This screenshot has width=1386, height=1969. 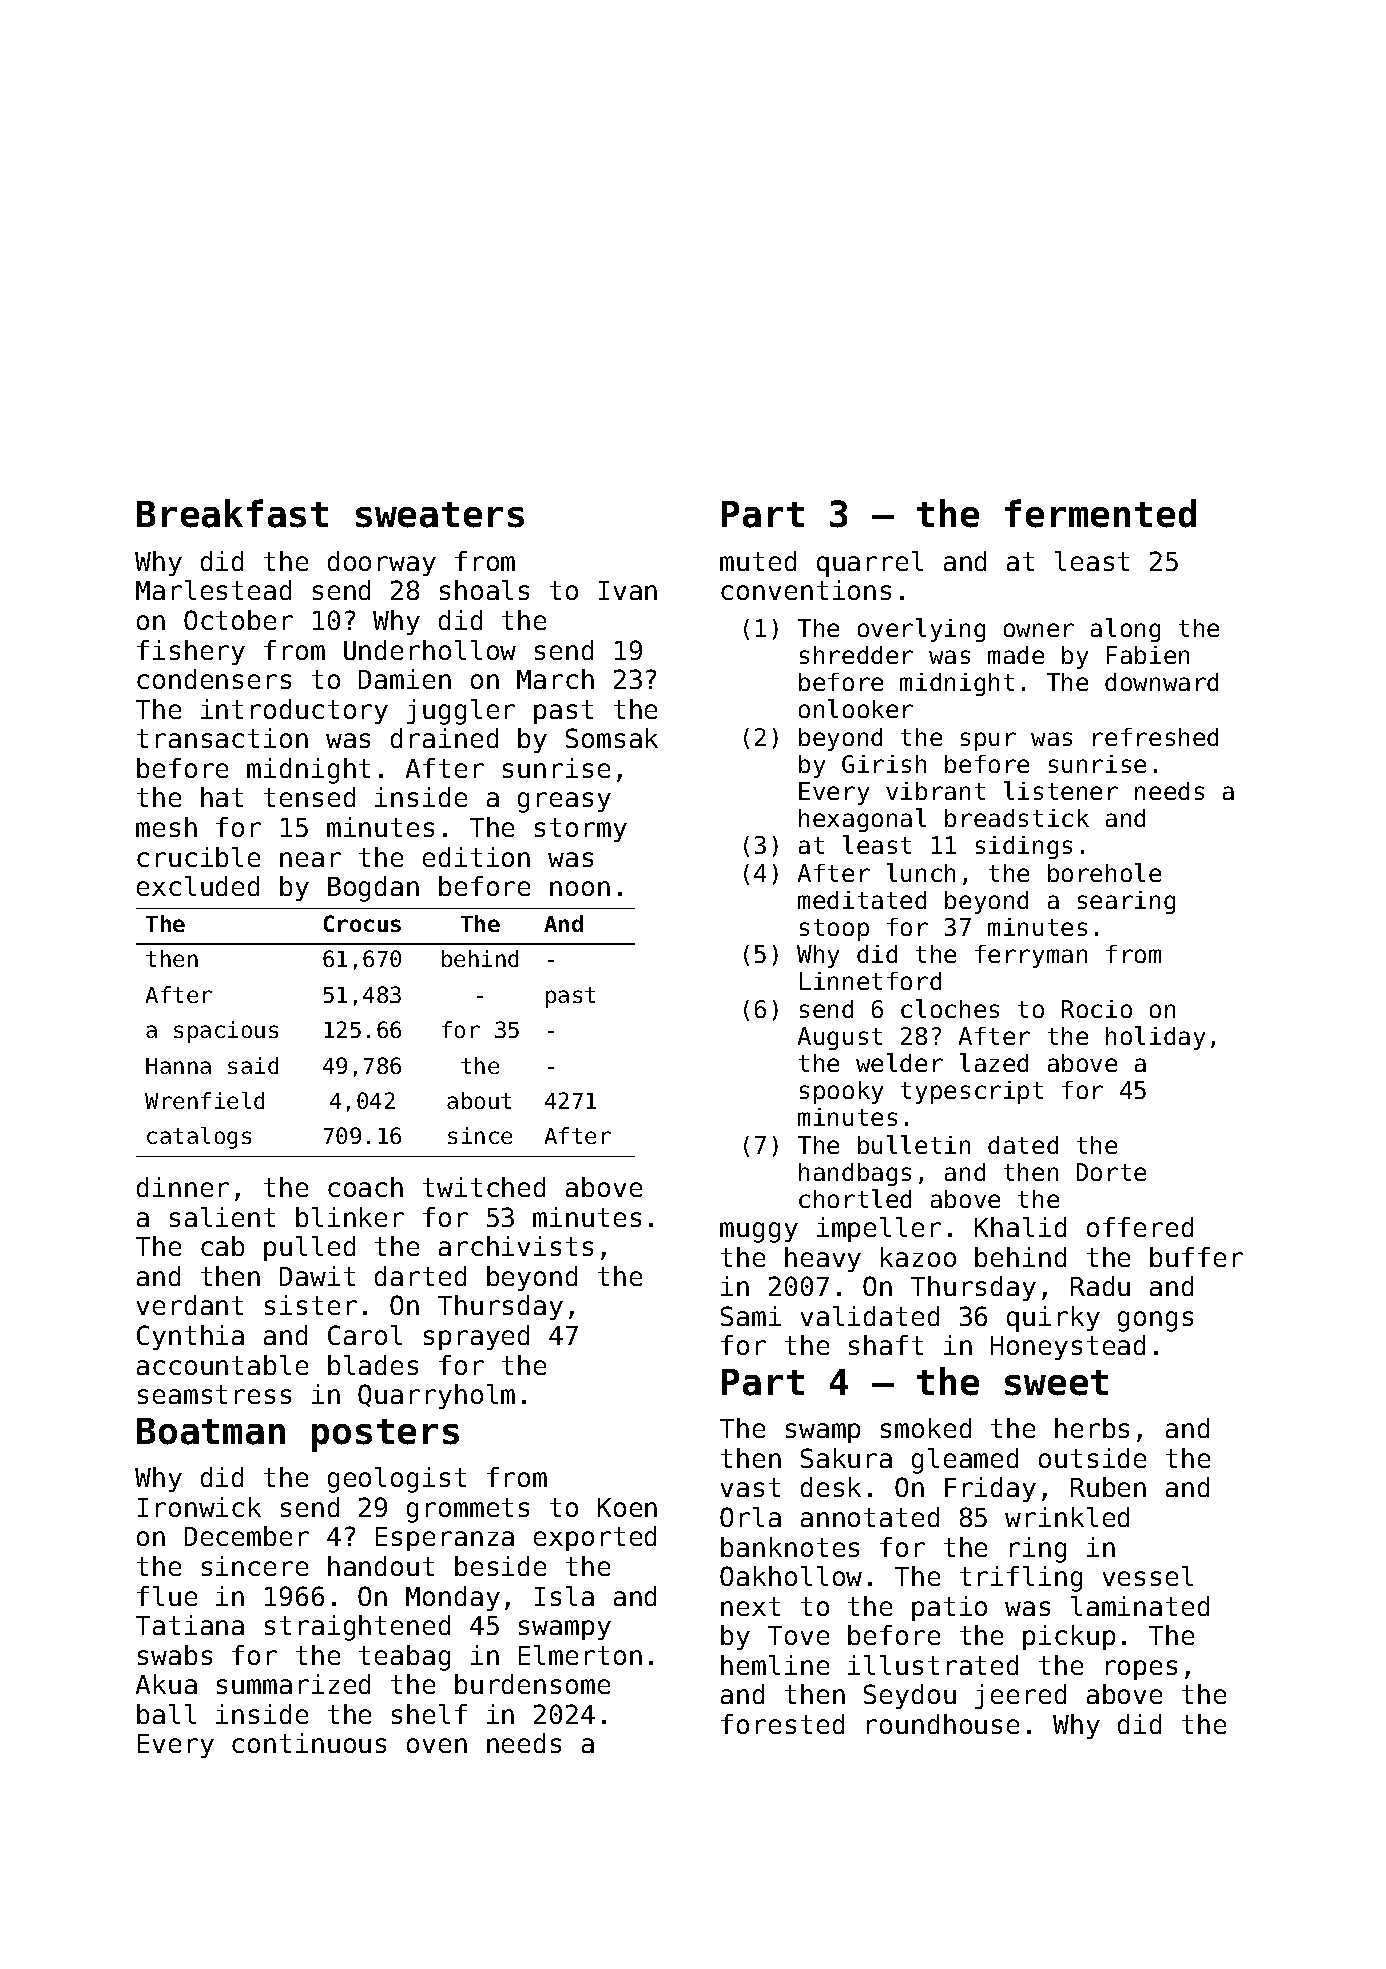 I want to click on spooky, so click(x=841, y=1092).
